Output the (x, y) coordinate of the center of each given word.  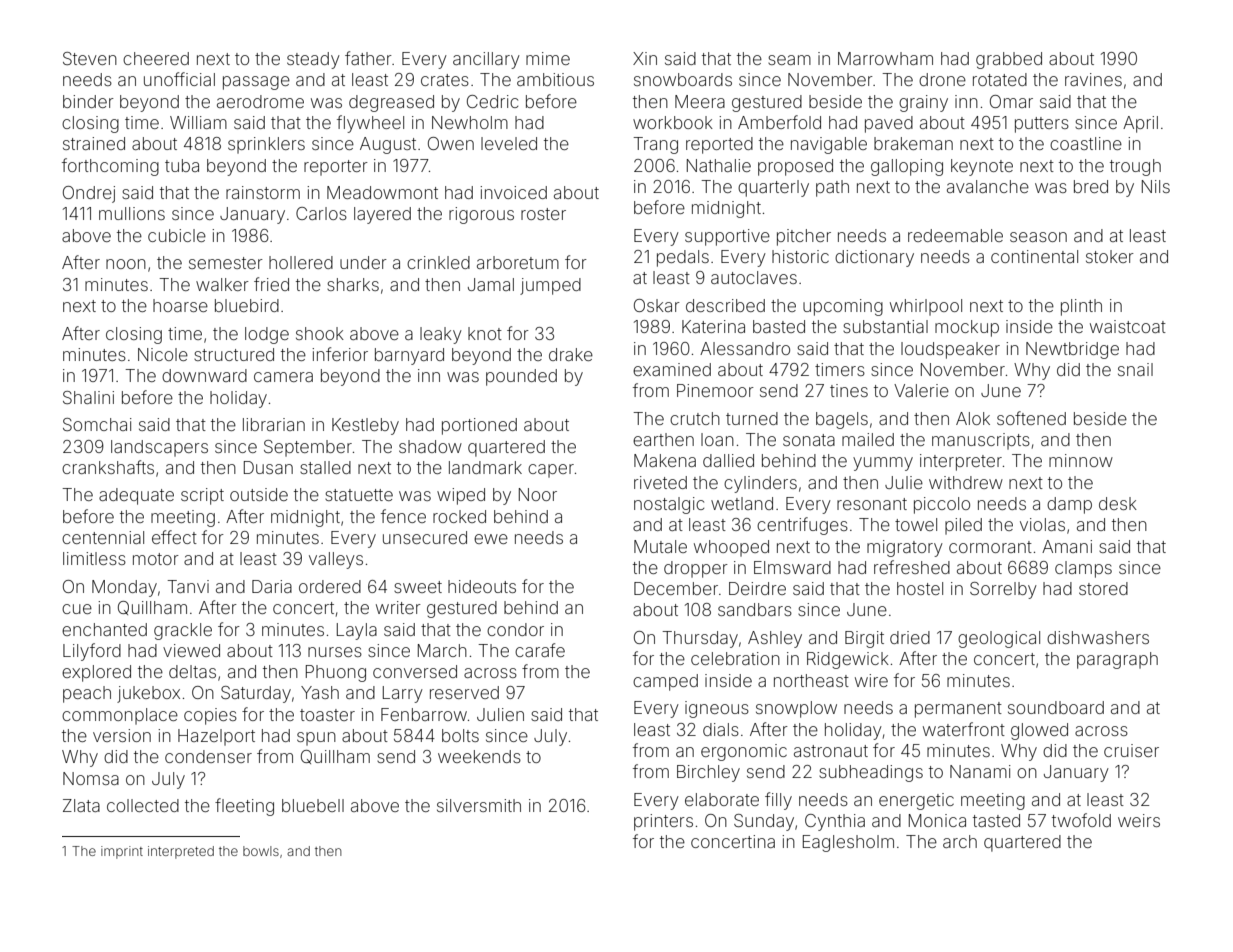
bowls (261, 851)
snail (1135, 369)
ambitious (555, 79)
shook (320, 333)
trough (1135, 167)
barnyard (409, 356)
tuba (182, 165)
